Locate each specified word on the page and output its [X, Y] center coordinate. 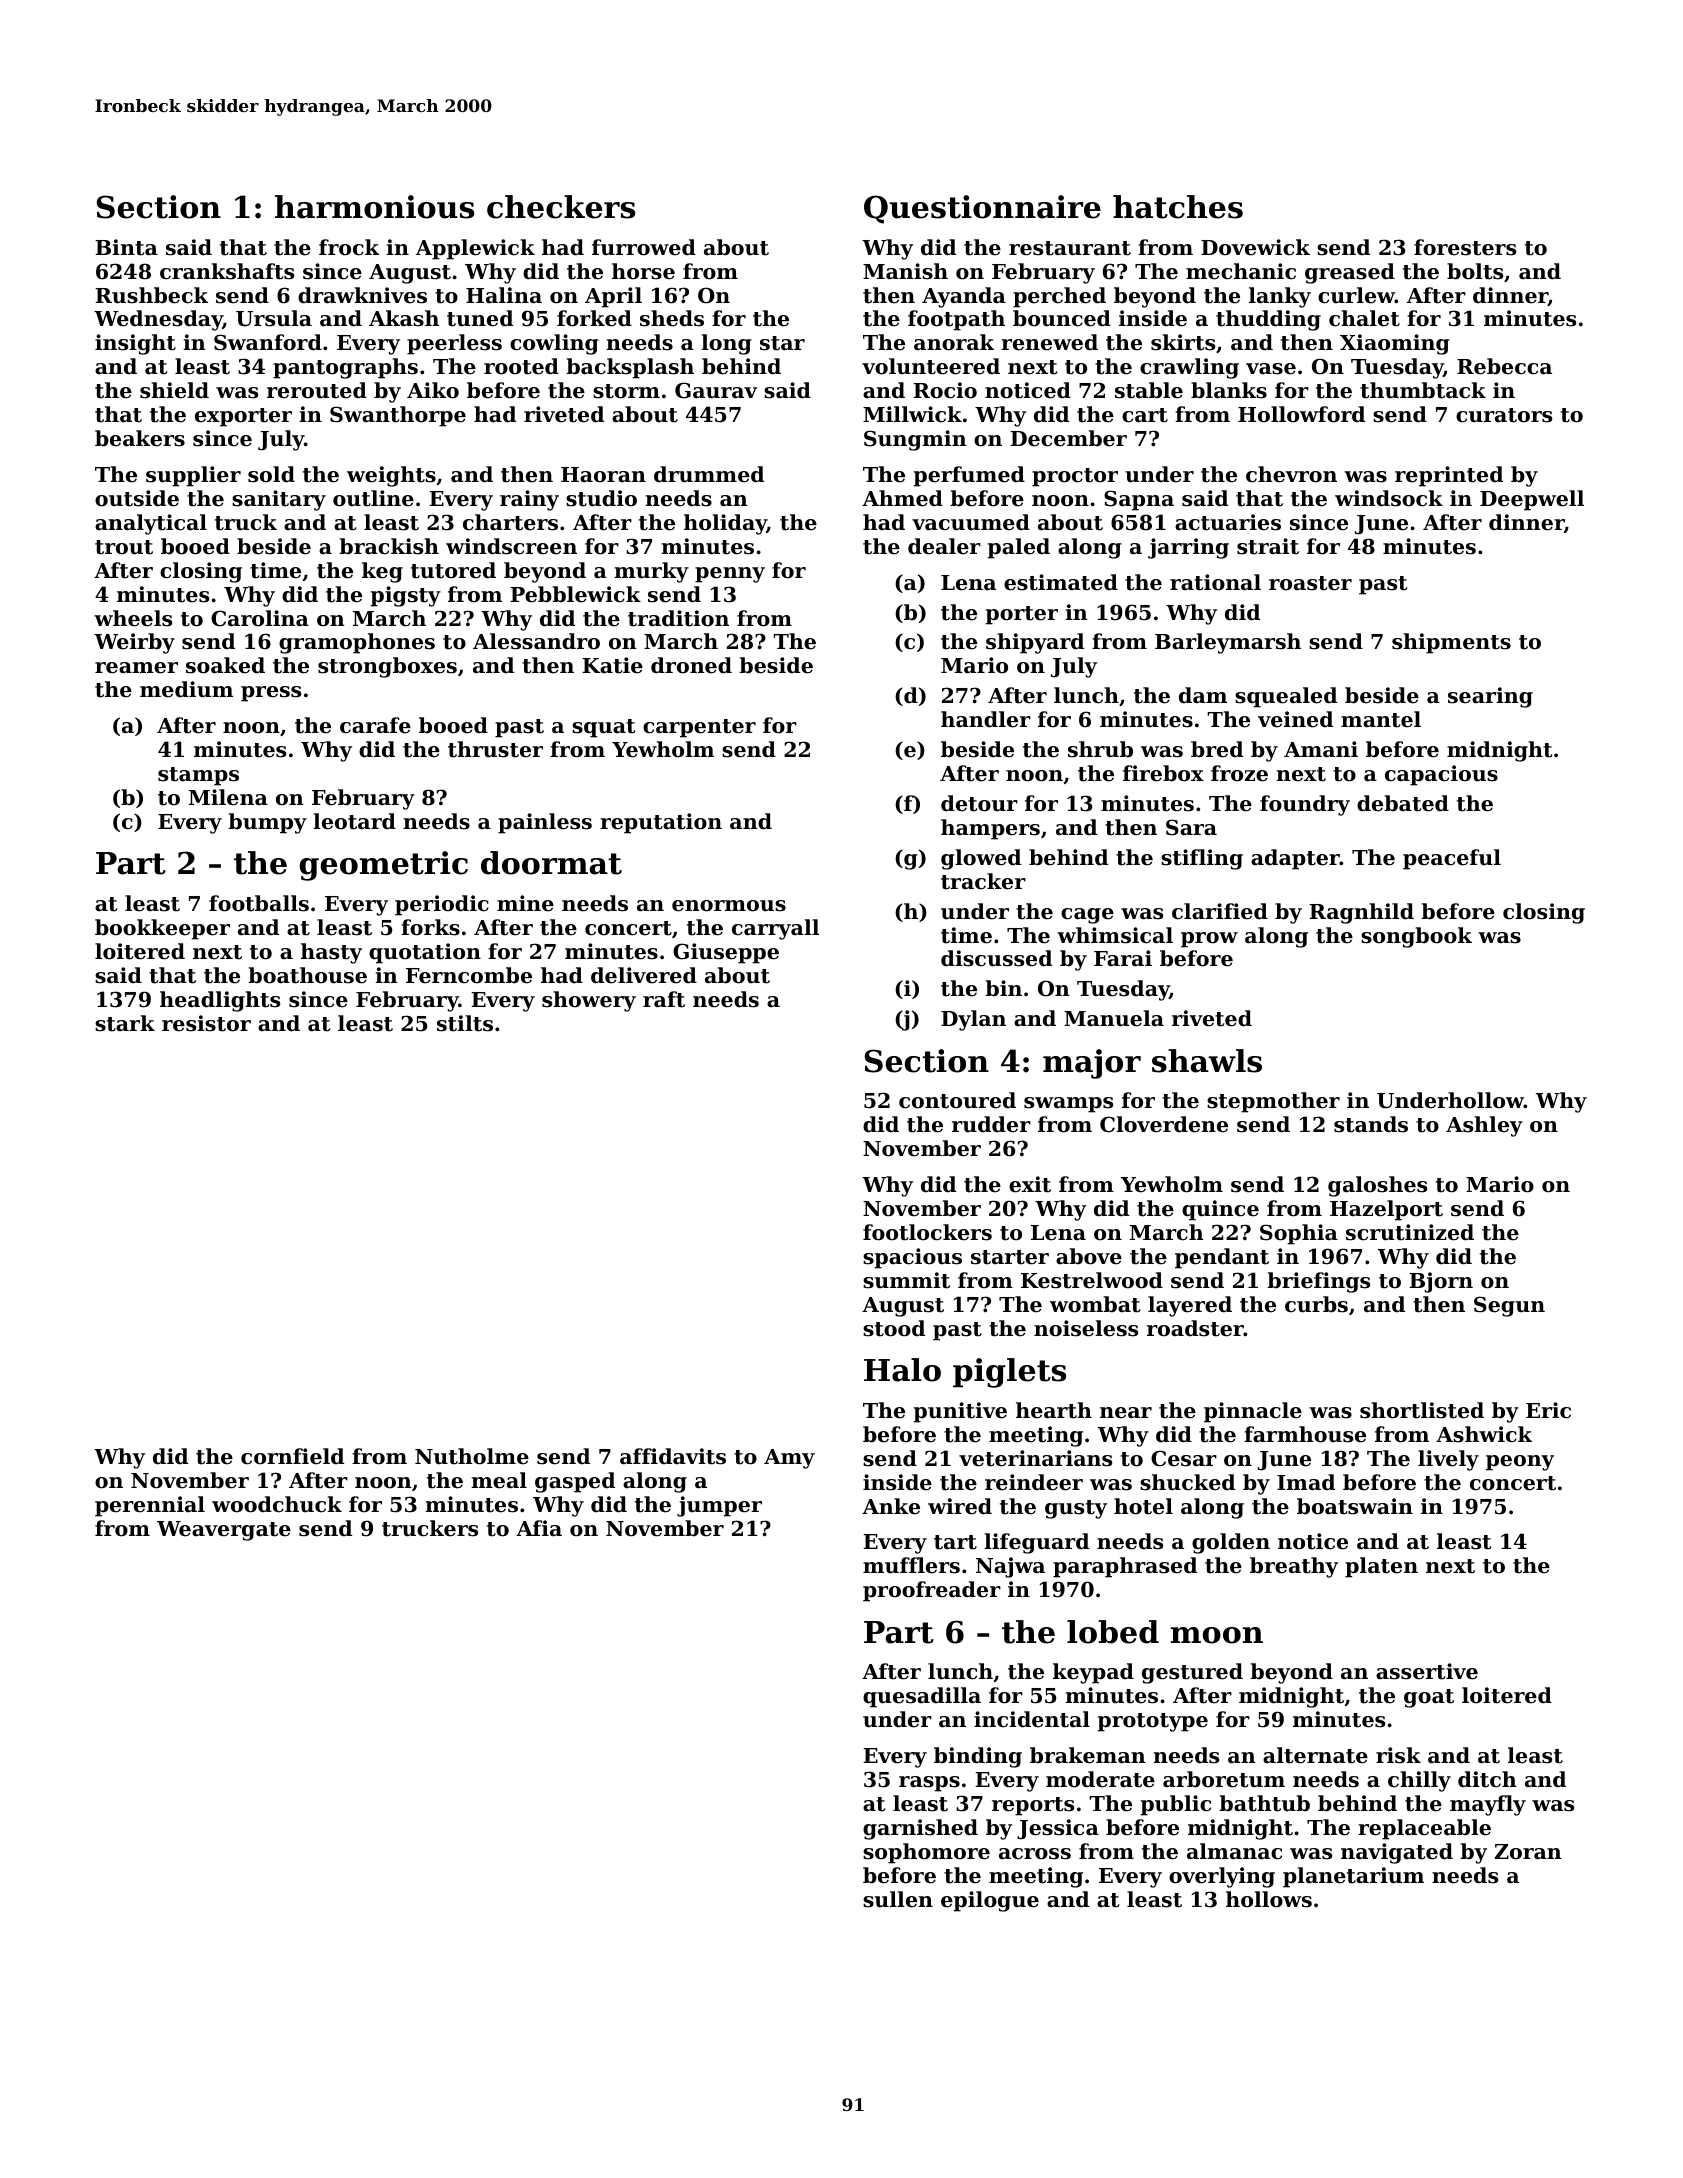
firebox [1163, 773]
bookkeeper [162, 929]
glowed [981, 859]
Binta [126, 247]
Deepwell [1532, 500]
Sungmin [915, 440]
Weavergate [224, 1531]
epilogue [990, 1901]
